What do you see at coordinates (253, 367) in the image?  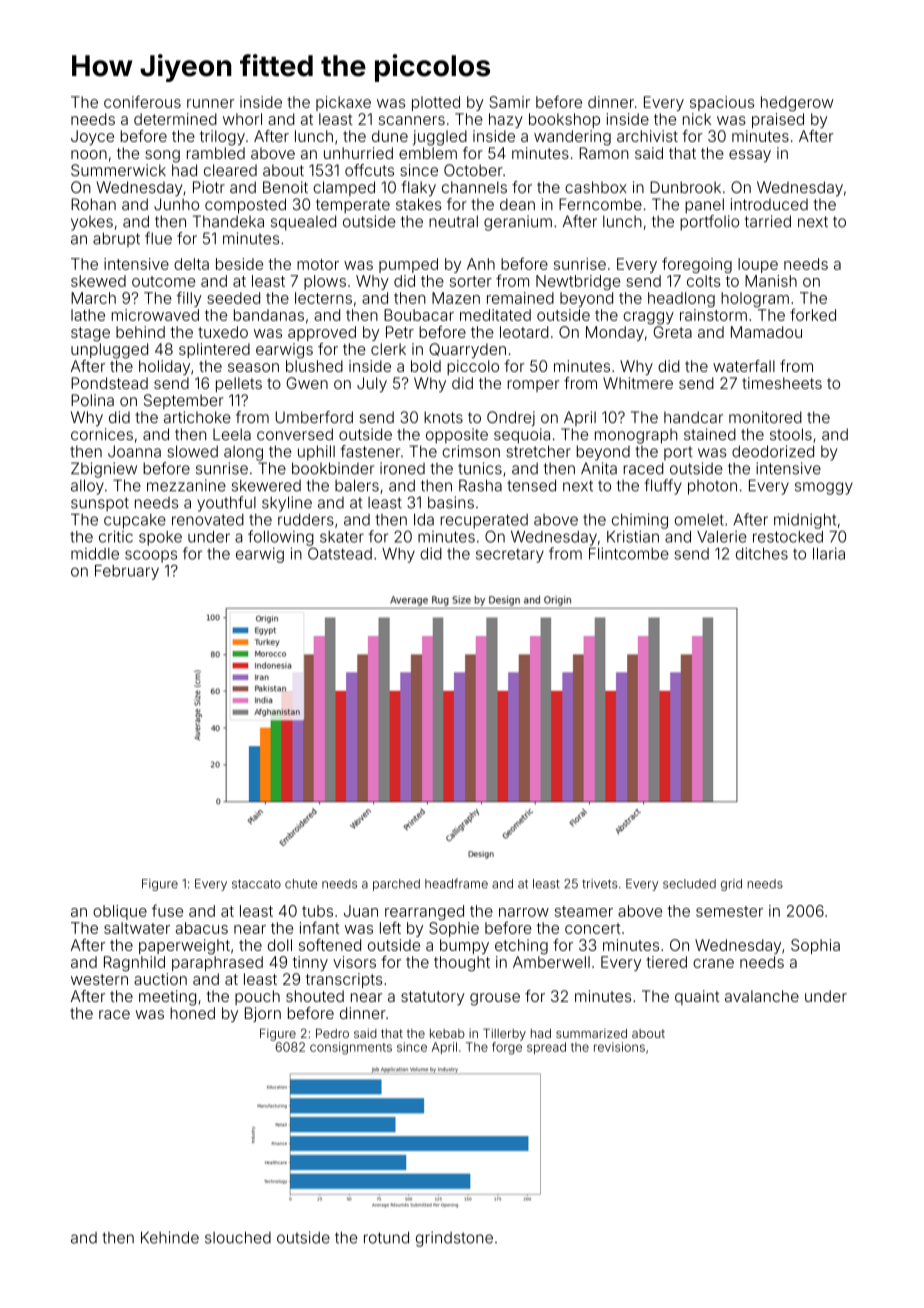 I see `season` at bounding box center [253, 367].
